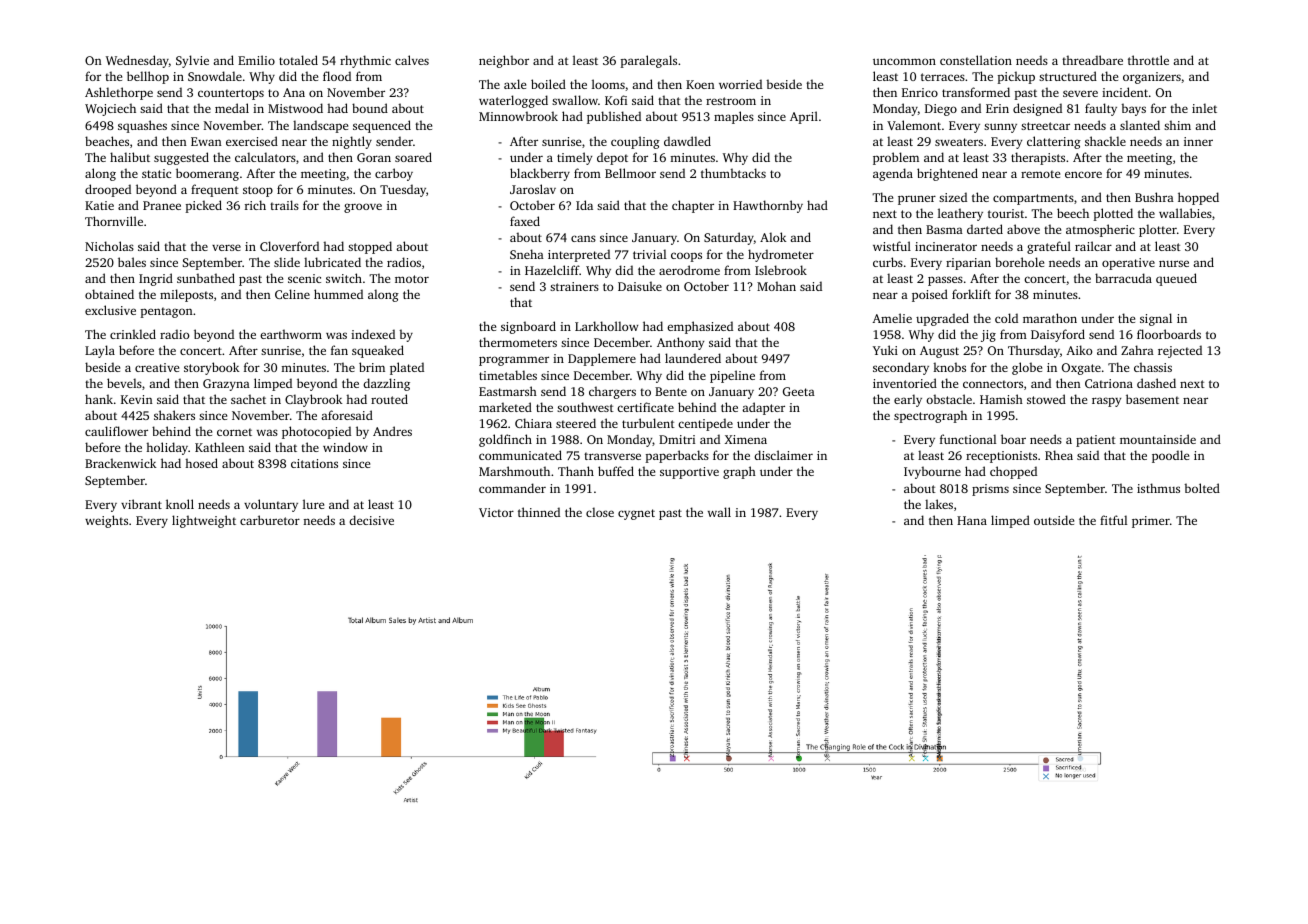  Describe the element at coordinates (167, 312) in the document. I see `pentagon` at that location.
